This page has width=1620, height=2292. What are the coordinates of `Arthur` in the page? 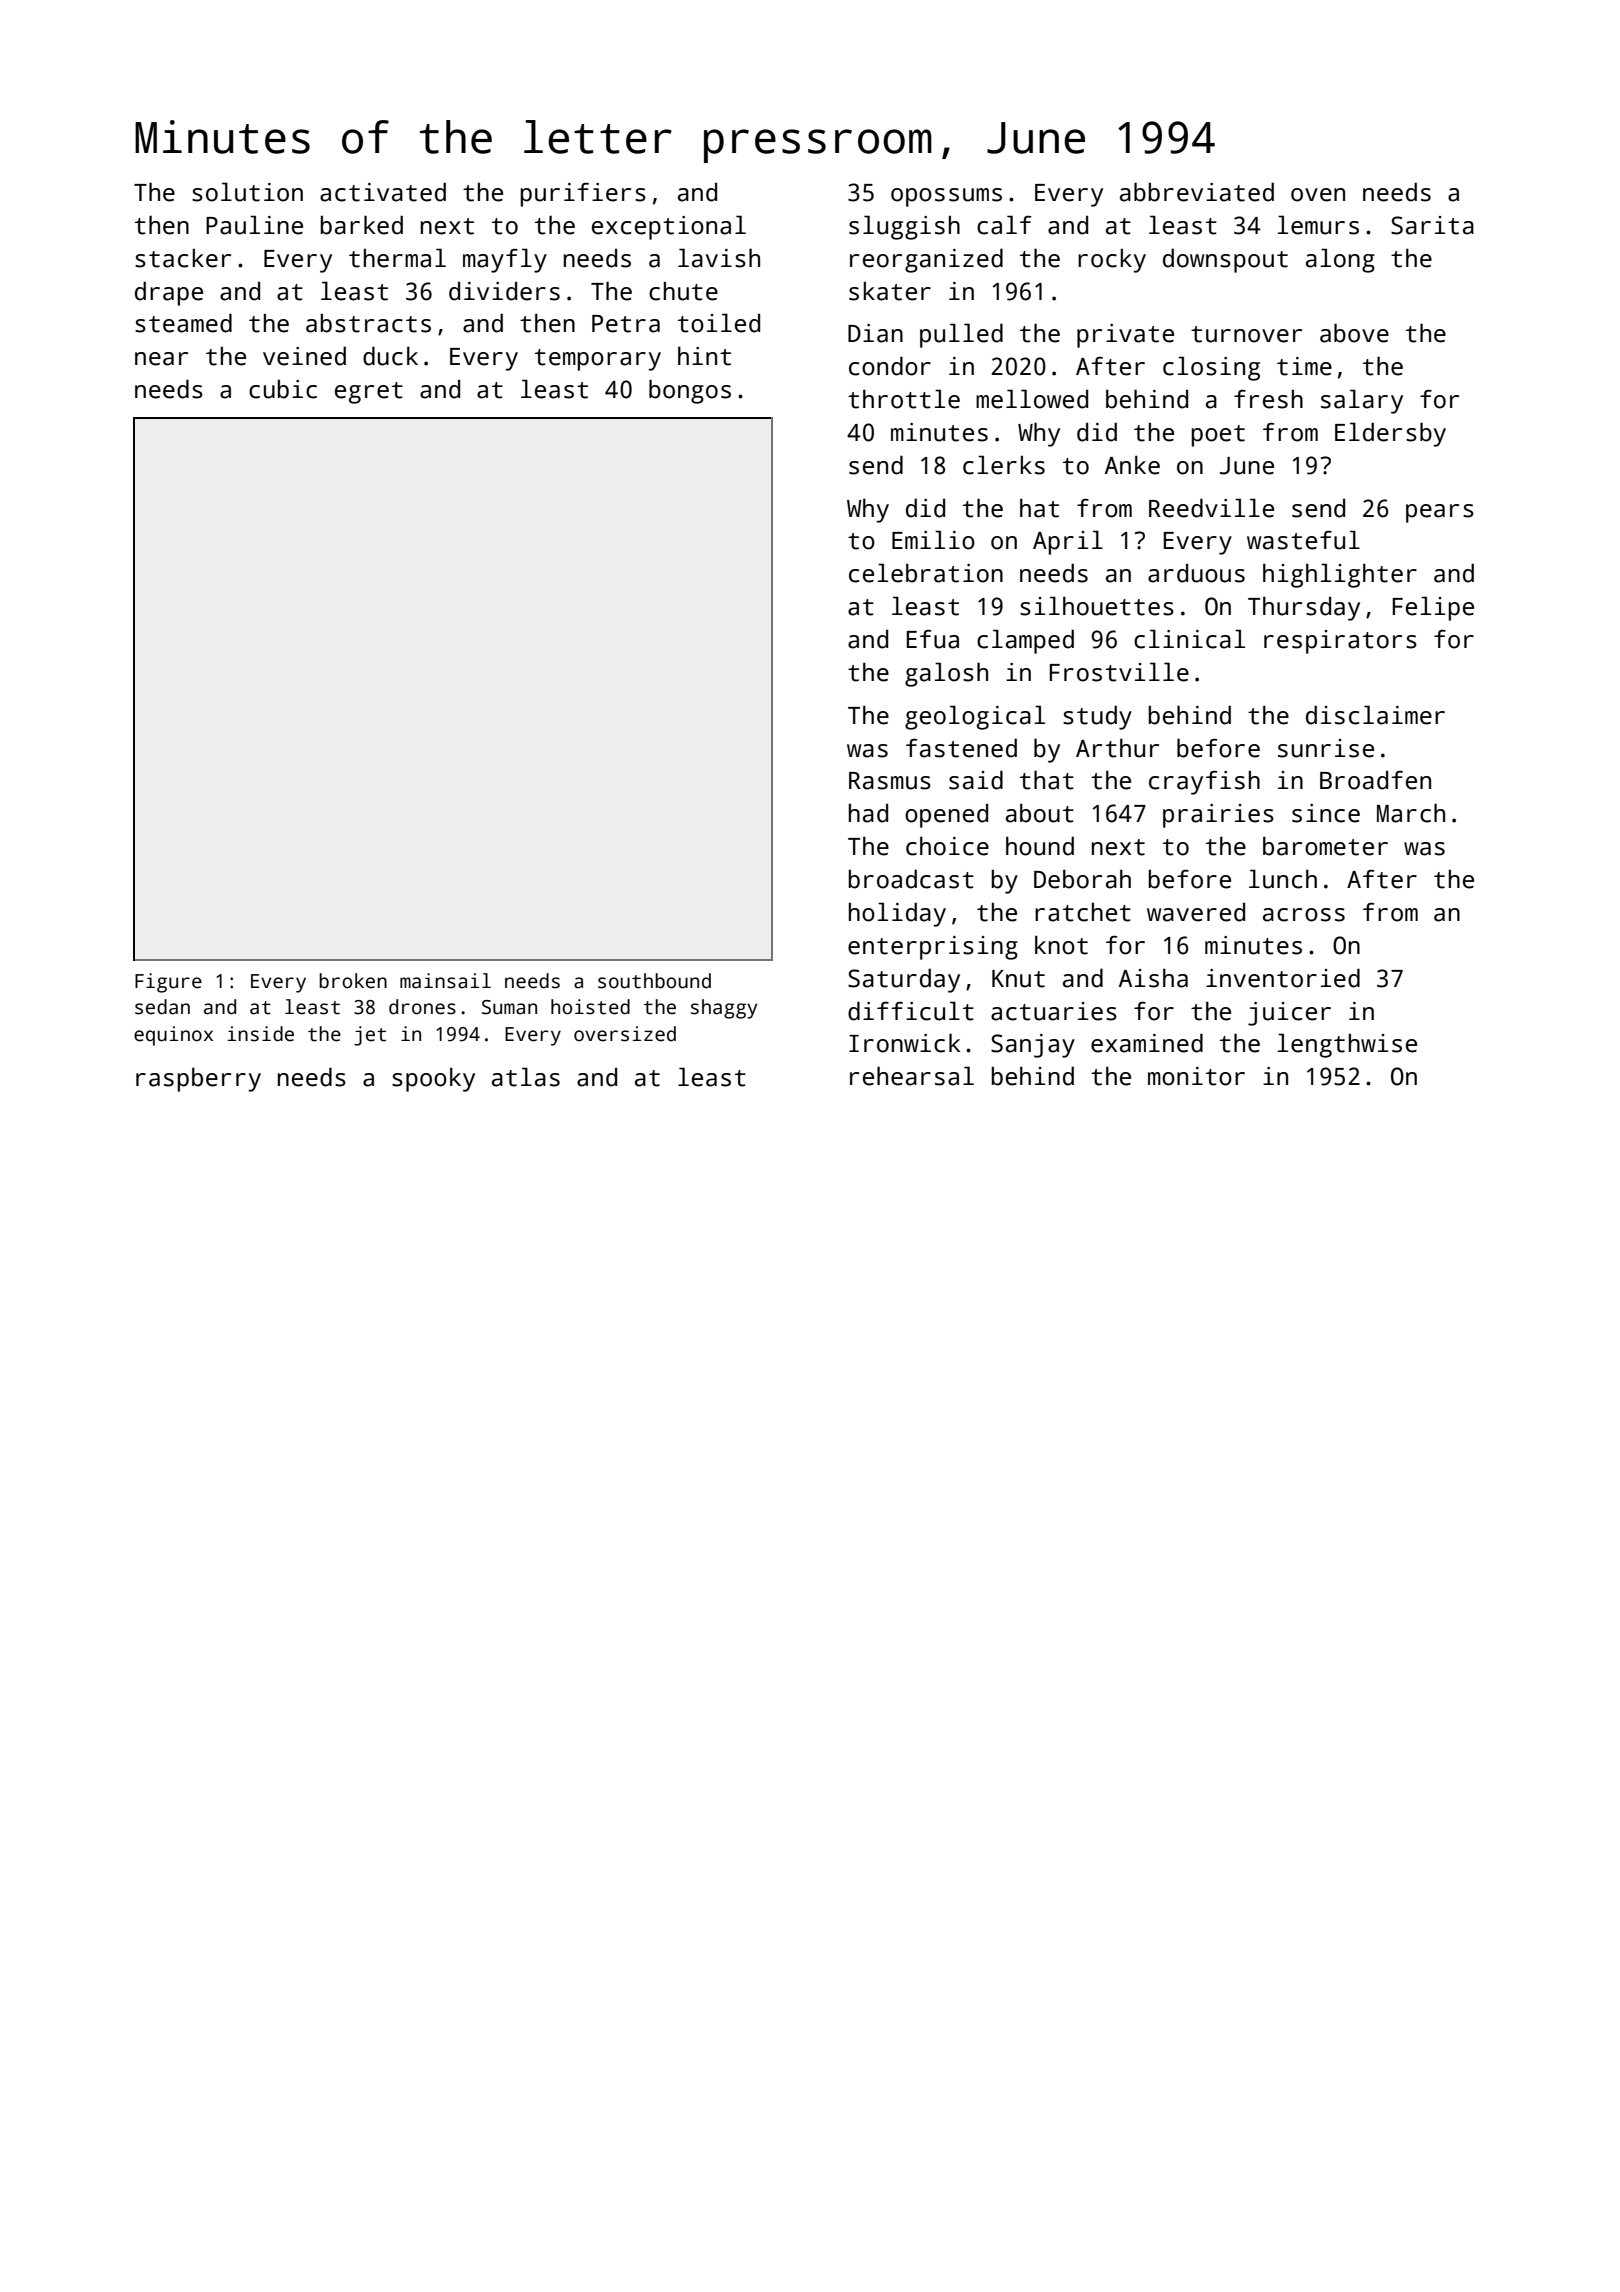 It's located at (1117, 748).
